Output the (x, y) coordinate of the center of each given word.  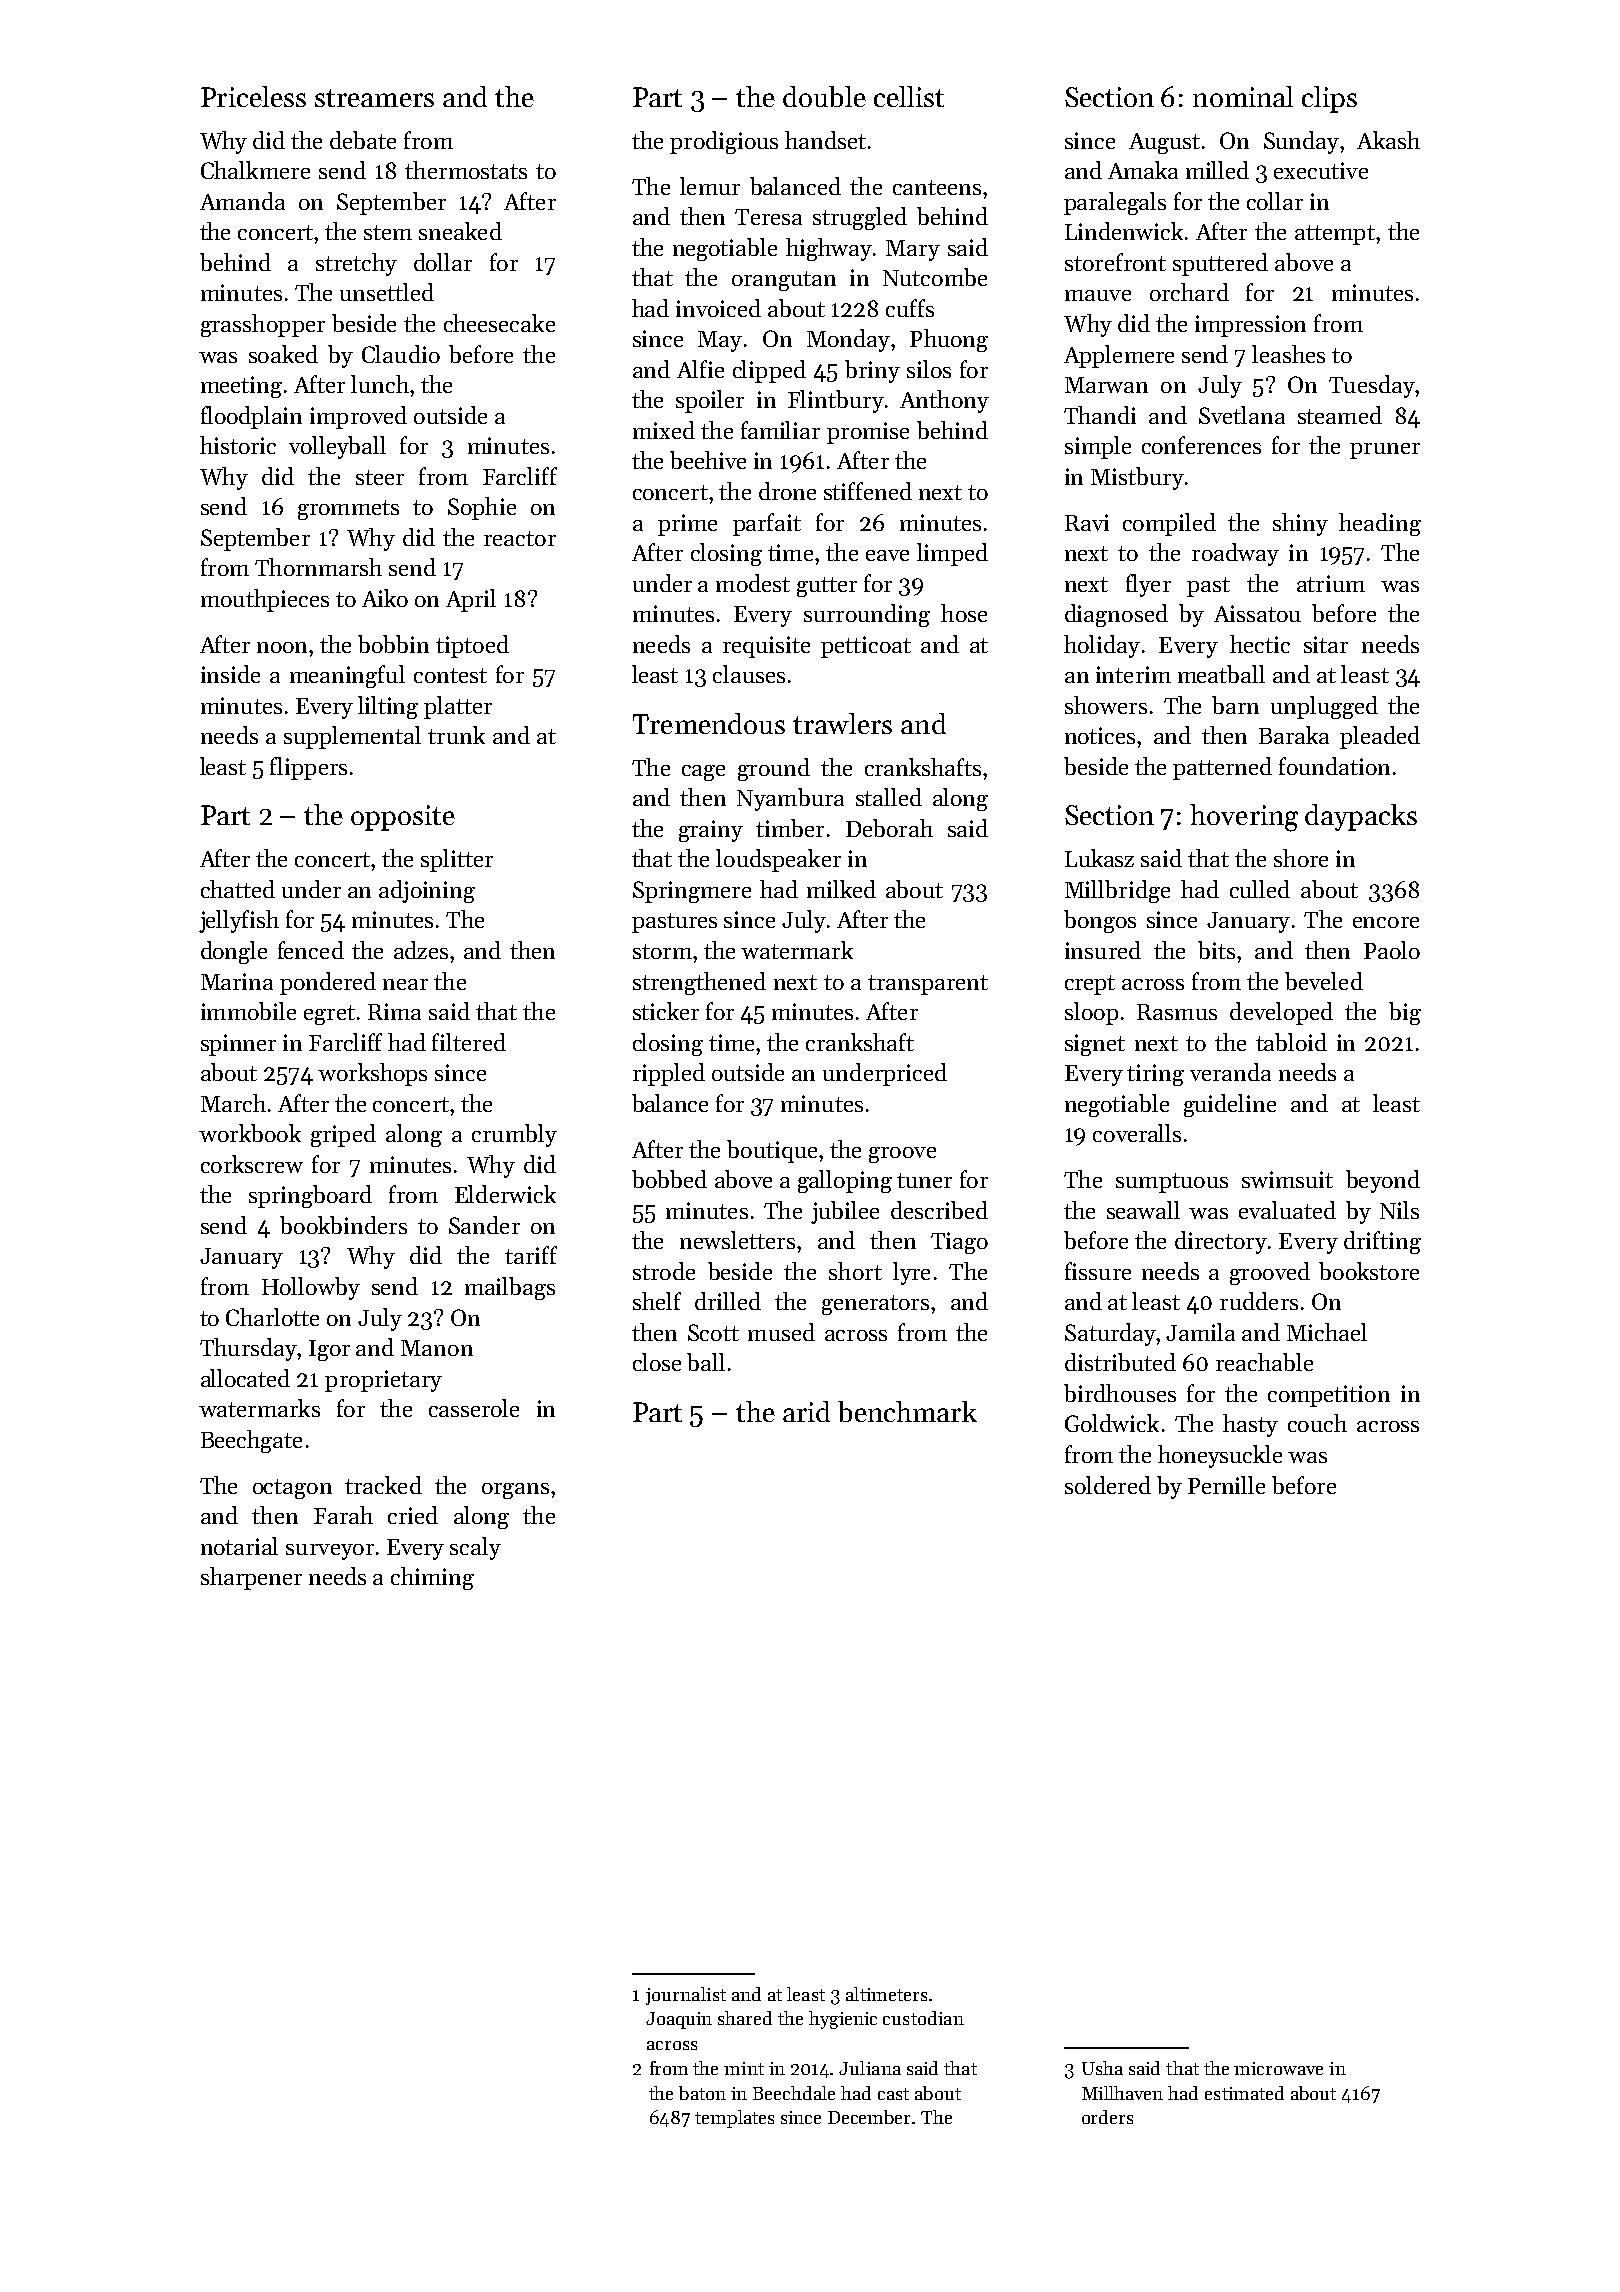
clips (1329, 99)
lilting (388, 707)
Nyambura (790, 799)
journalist (686, 1996)
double (824, 96)
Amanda (242, 201)
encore (1386, 922)
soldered (1108, 1485)
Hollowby (311, 1288)
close (657, 1362)
